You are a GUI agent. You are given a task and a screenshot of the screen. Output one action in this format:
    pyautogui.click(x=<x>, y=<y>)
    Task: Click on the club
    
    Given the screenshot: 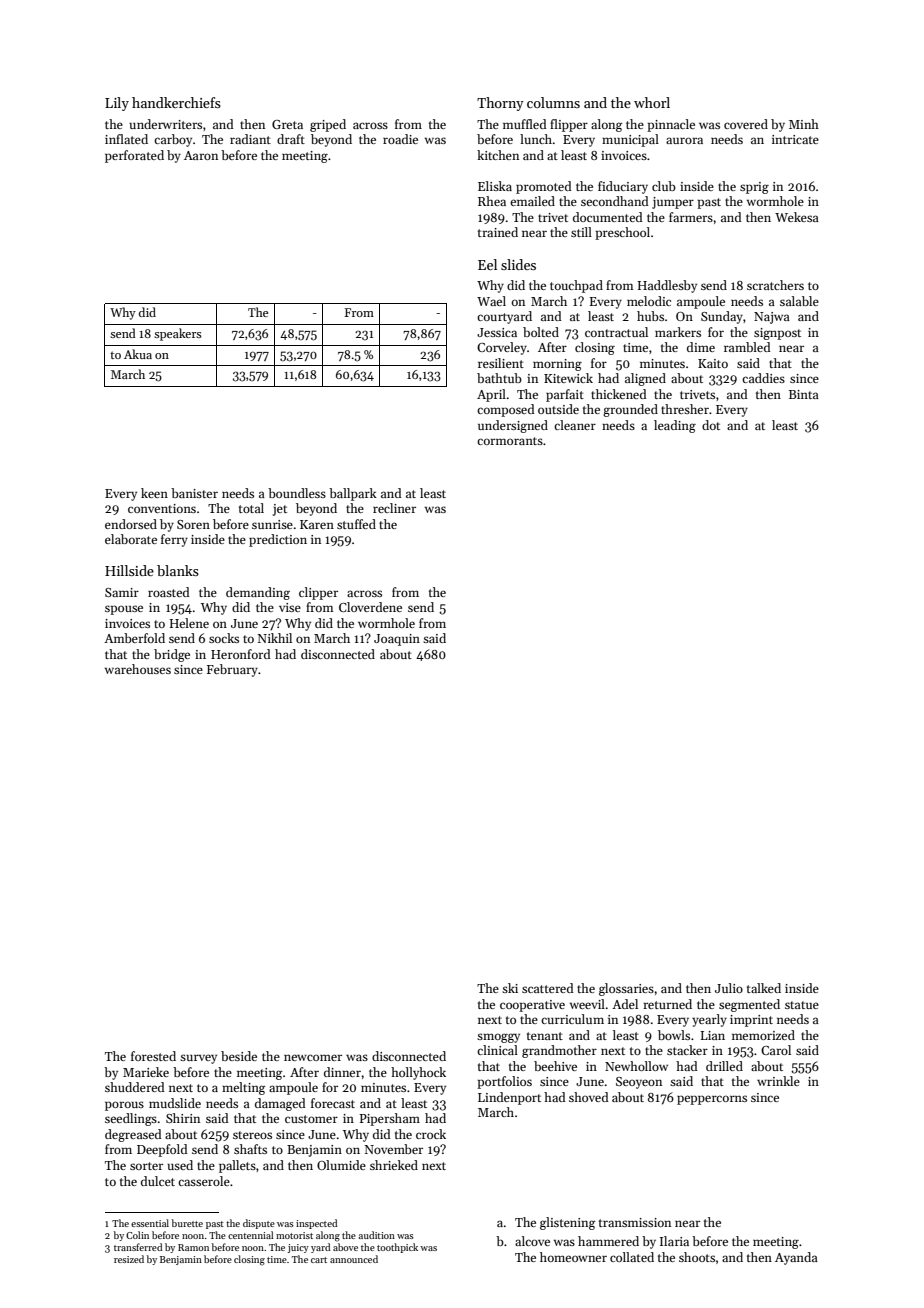 What is the action you would take?
    pyautogui.click(x=664, y=186)
